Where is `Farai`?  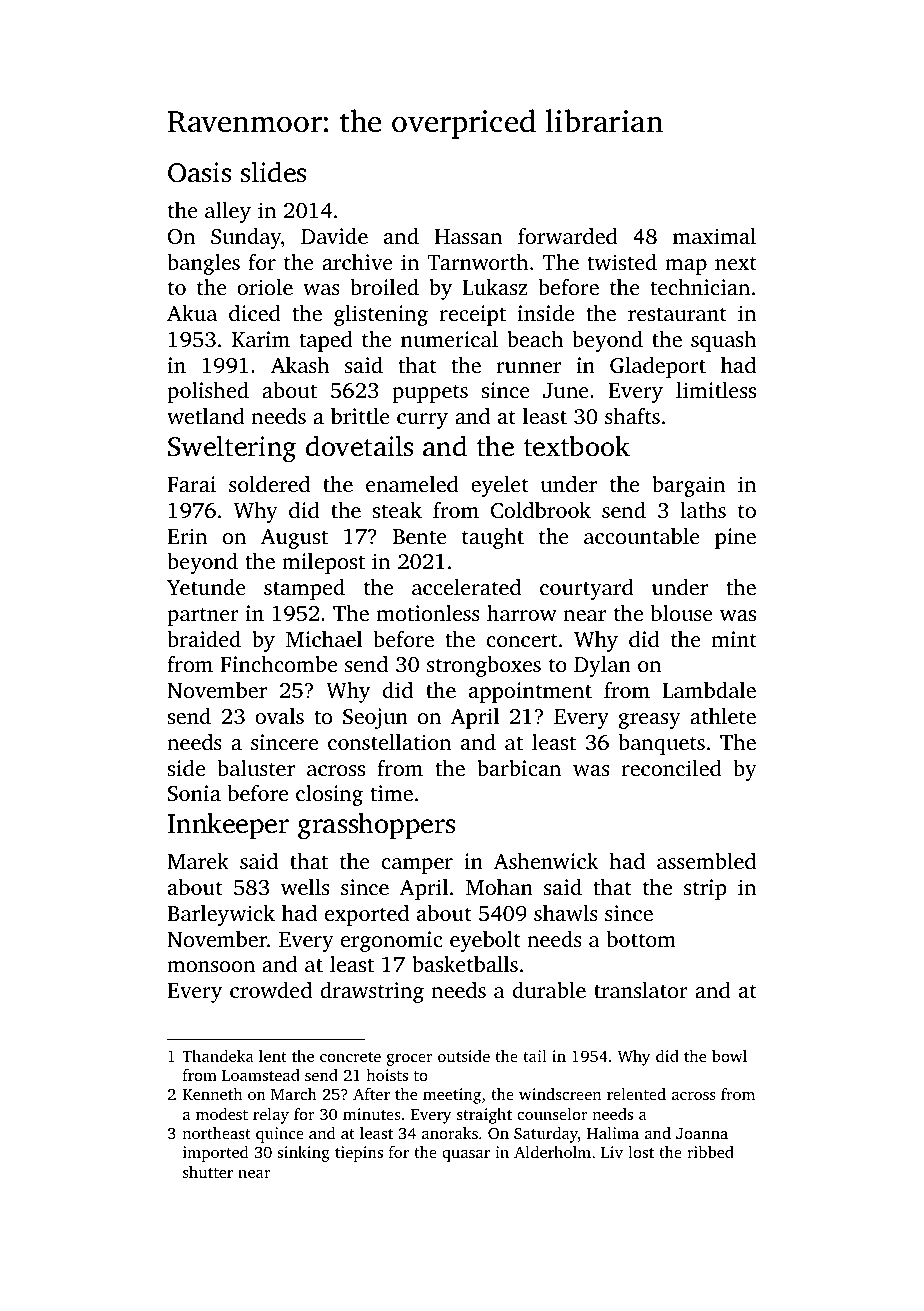
Farai is located at coordinates (191, 484).
